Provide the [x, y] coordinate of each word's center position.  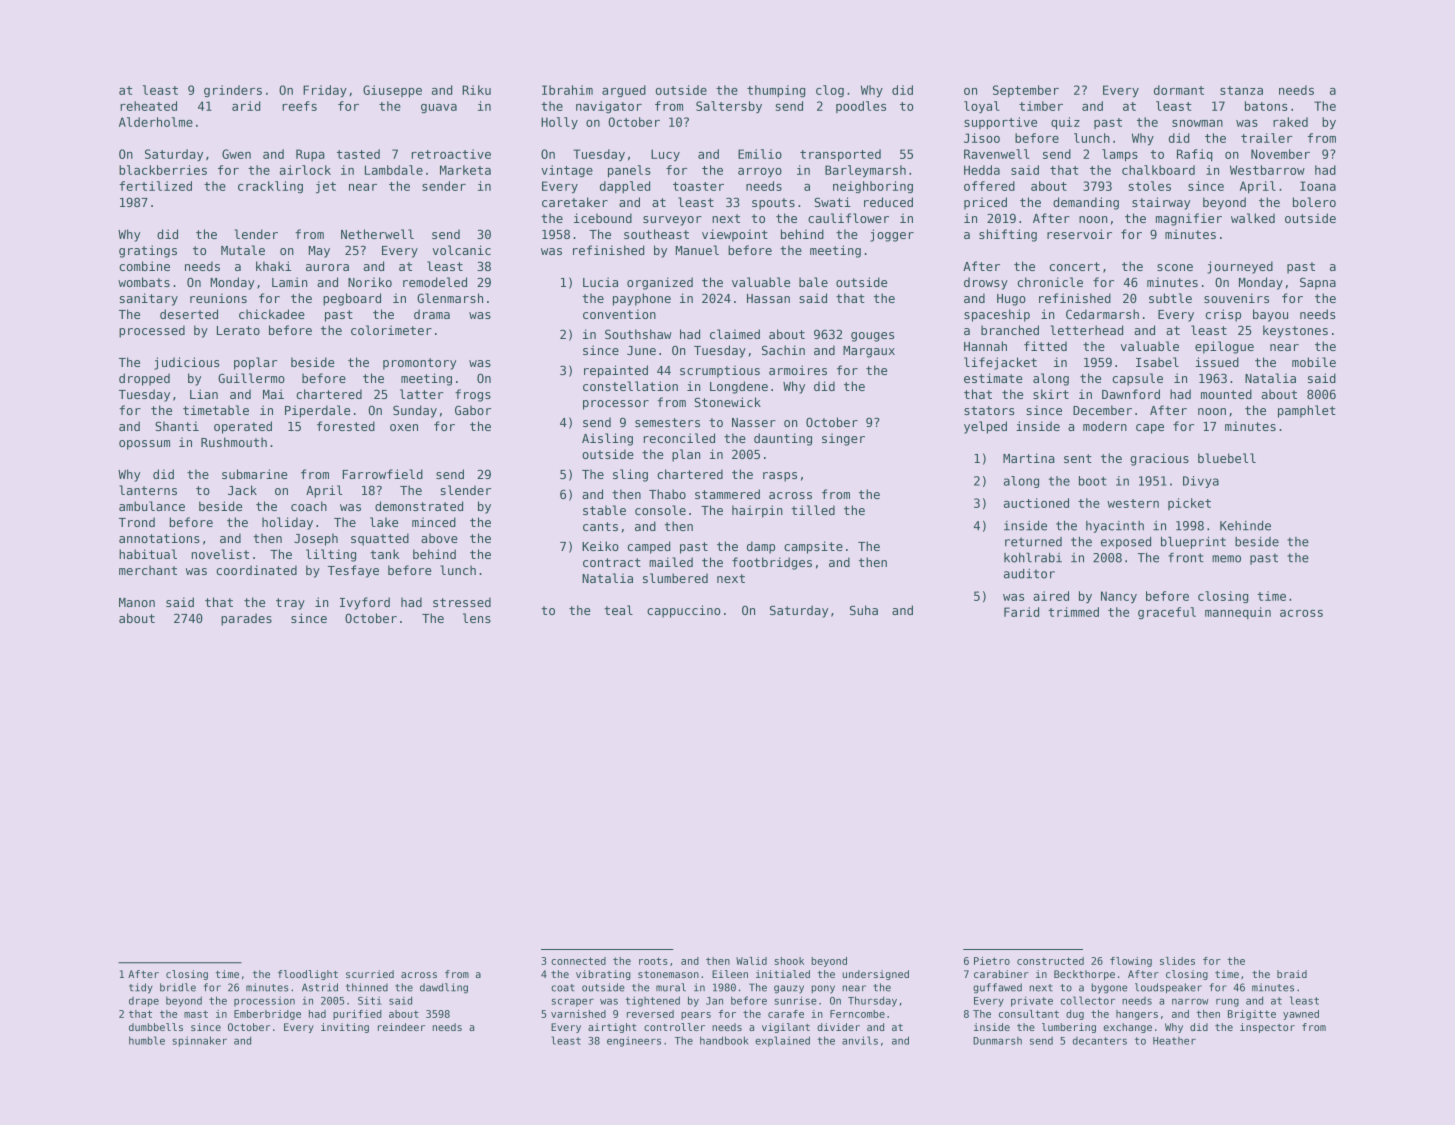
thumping [776, 91]
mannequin [1238, 613]
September [1026, 91]
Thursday [872, 1001]
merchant [148, 570]
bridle [178, 987]
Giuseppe [392, 91]
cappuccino [683, 611]
